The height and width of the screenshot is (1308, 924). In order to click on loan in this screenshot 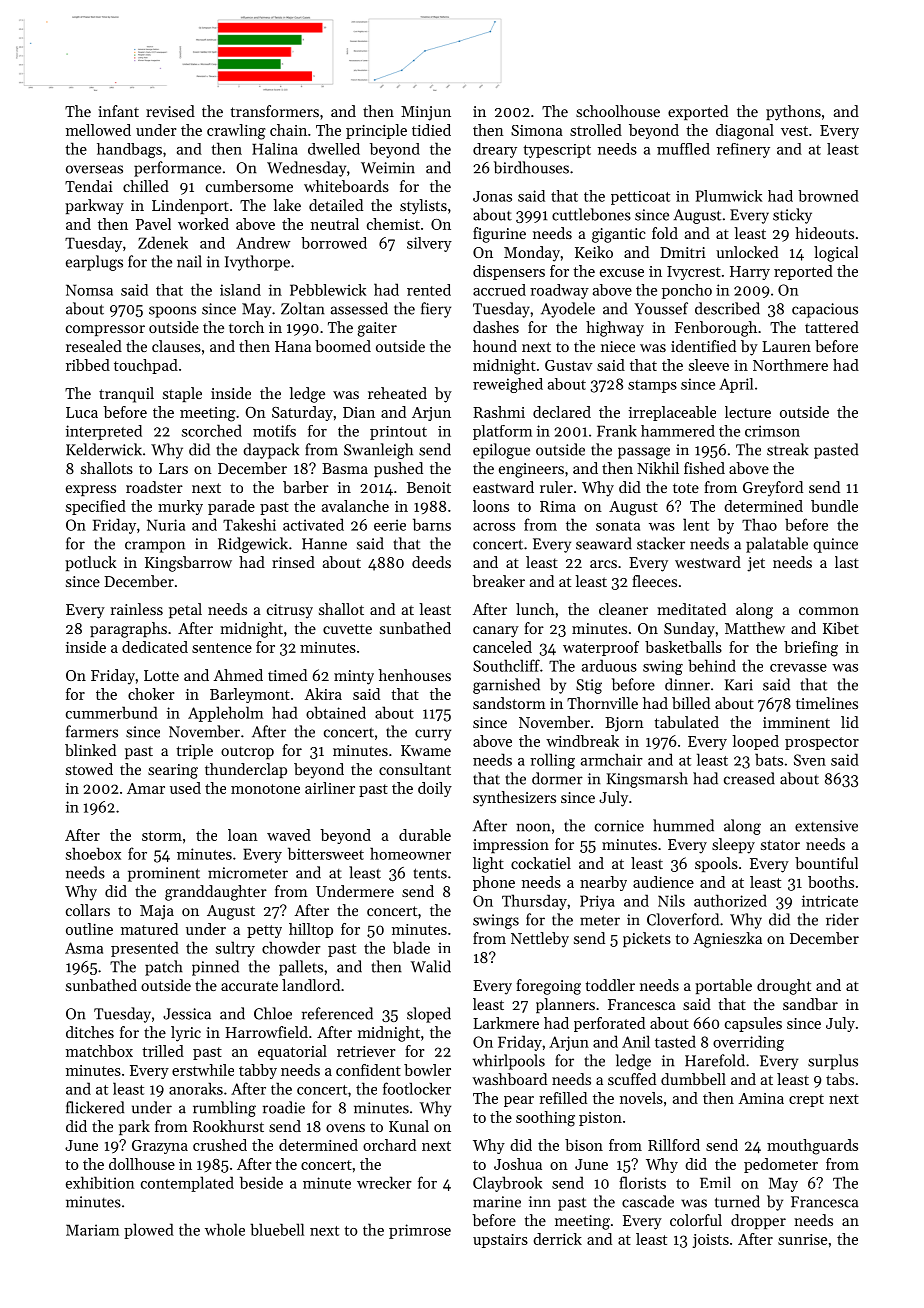, I will do `click(243, 835)`.
